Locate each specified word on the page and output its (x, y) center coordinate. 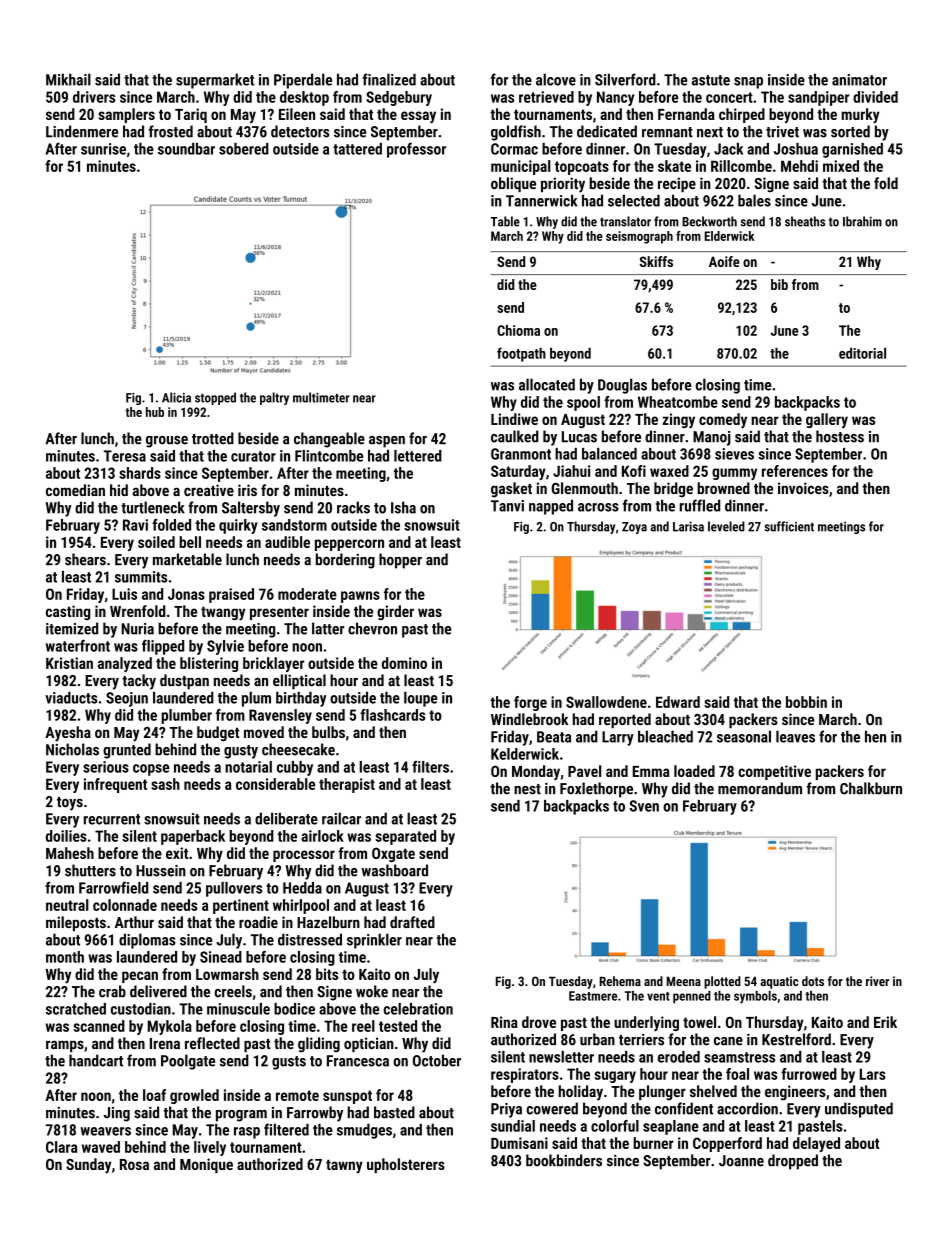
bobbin (806, 702)
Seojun (127, 699)
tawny (344, 1166)
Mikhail (68, 79)
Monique (206, 1165)
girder (395, 612)
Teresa (125, 456)
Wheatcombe (678, 402)
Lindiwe (514, 419)
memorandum (760, 788)
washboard (394, 870)
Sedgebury (399, 98)
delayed (816, 1144)
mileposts (76, 923)
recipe (677, 184)
